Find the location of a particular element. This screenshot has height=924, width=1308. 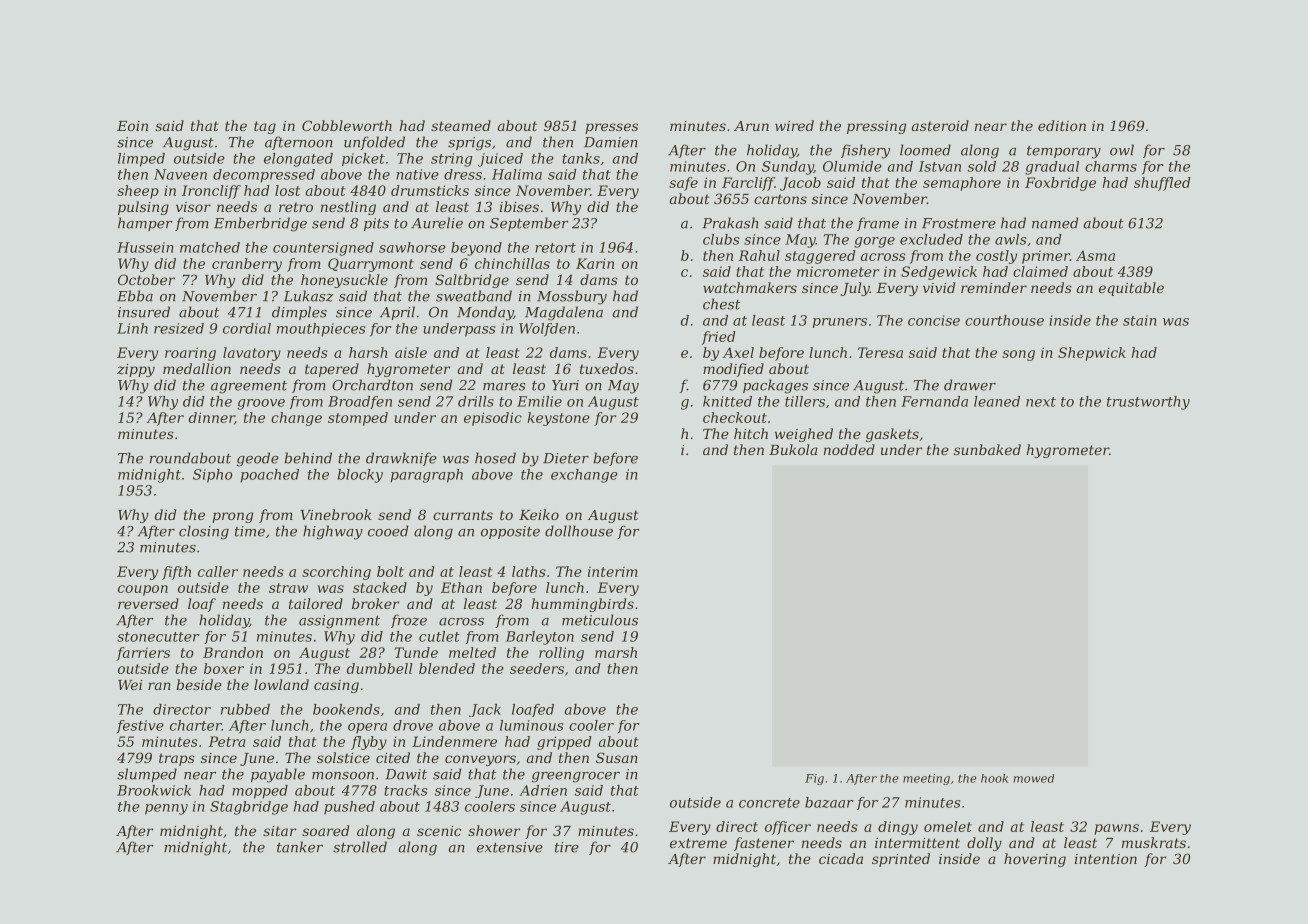

Fig is located at coordinates (814, 779).
